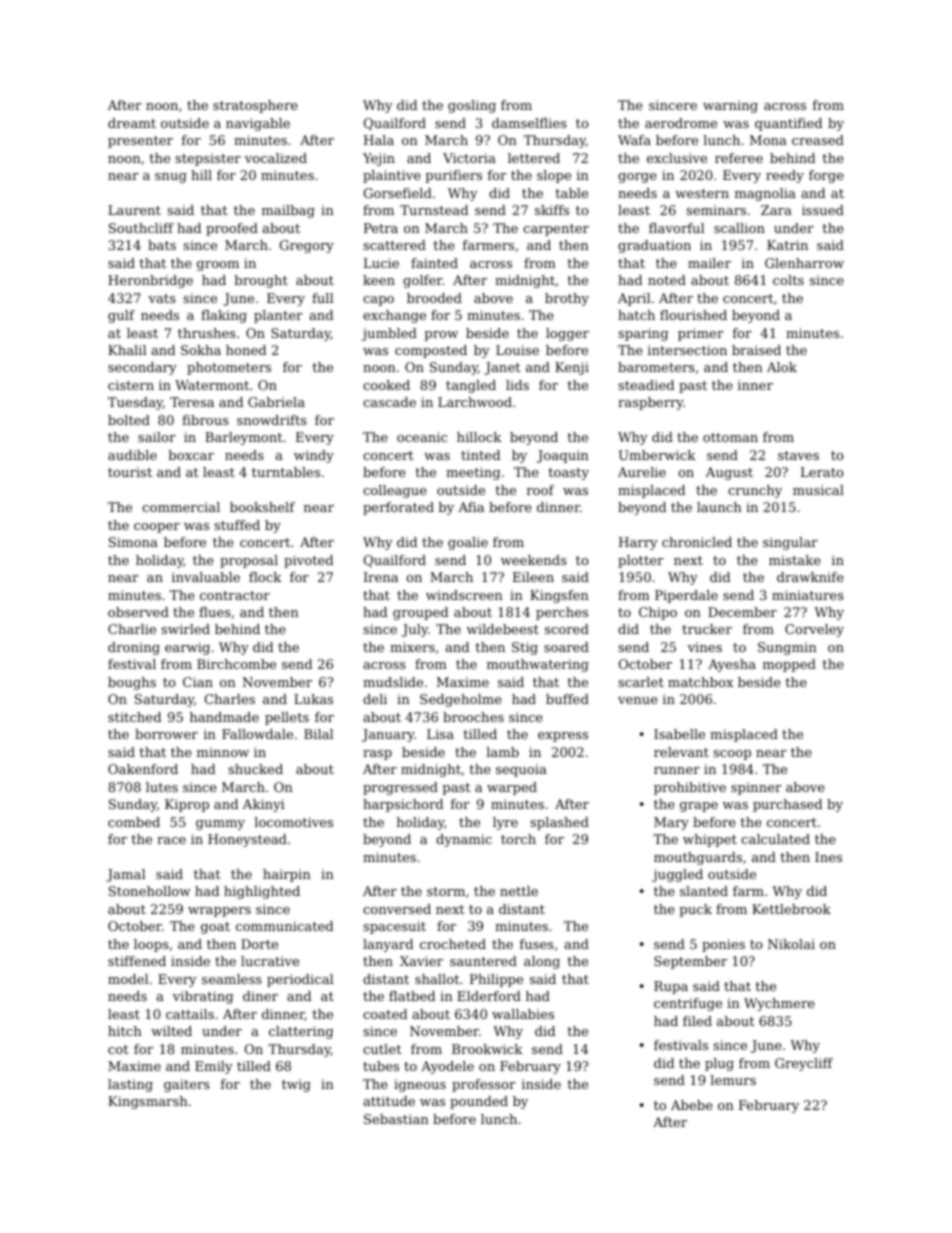  I want to click on Yejin, so click(379, 159).
